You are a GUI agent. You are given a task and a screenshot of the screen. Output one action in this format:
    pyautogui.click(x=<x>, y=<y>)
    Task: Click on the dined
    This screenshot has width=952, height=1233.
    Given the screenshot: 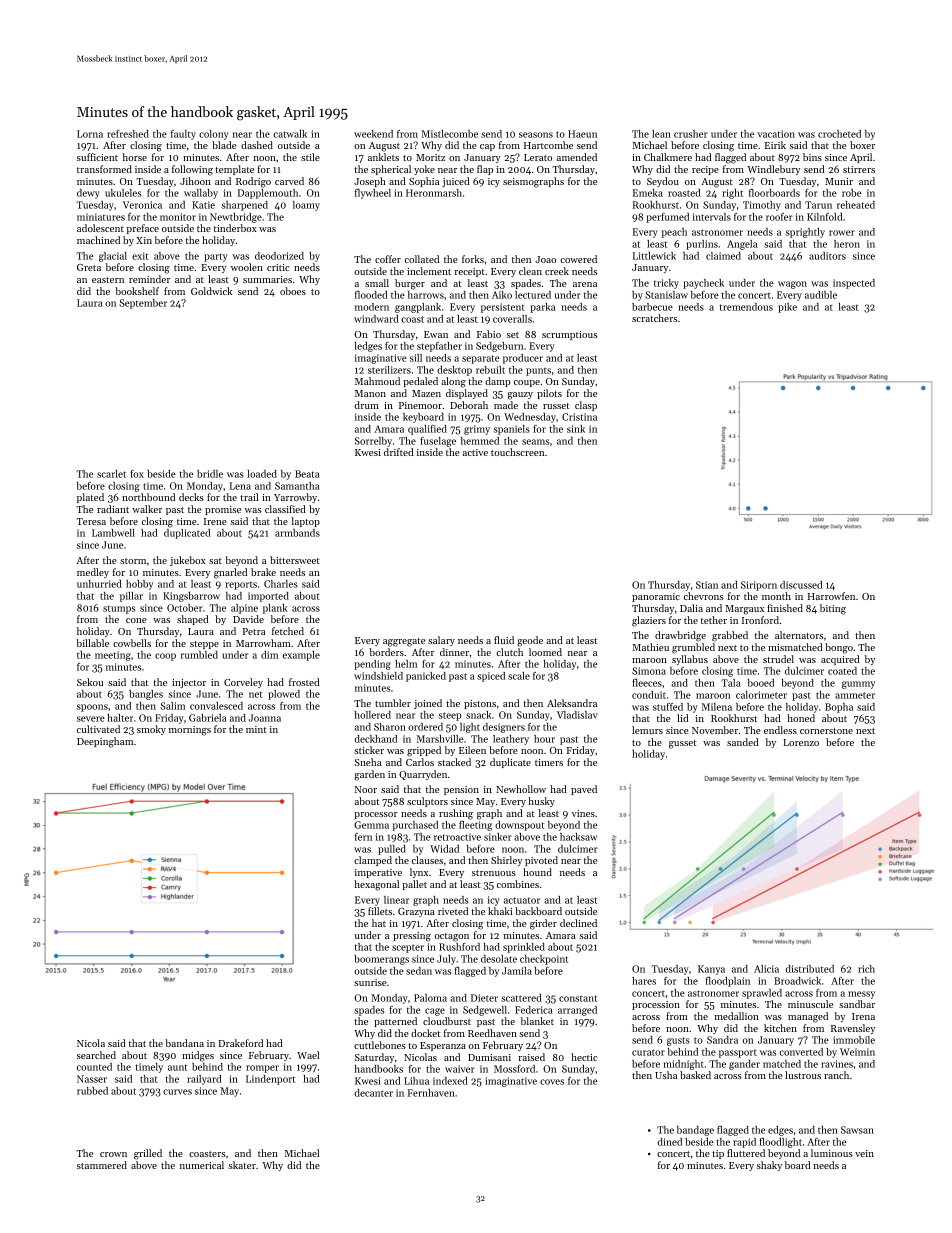 What is the action you would take?
    pyautogui.click(x=670, y=1142)
